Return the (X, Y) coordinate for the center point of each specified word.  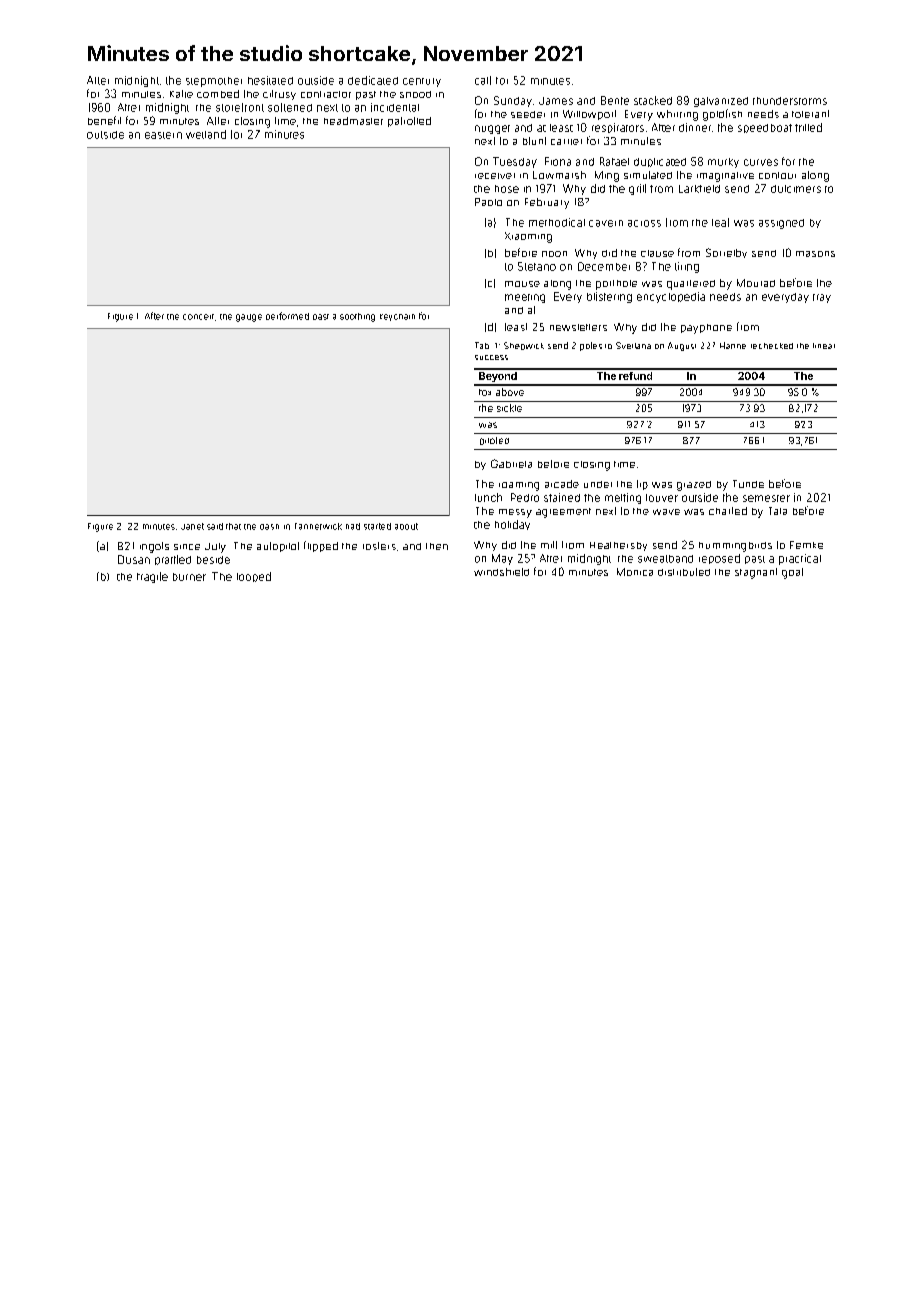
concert (198, 317)
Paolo (488, 202)
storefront (240, 107)
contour (777, 175)
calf (483, 80)
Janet (192, 526)
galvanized (721, 102)
